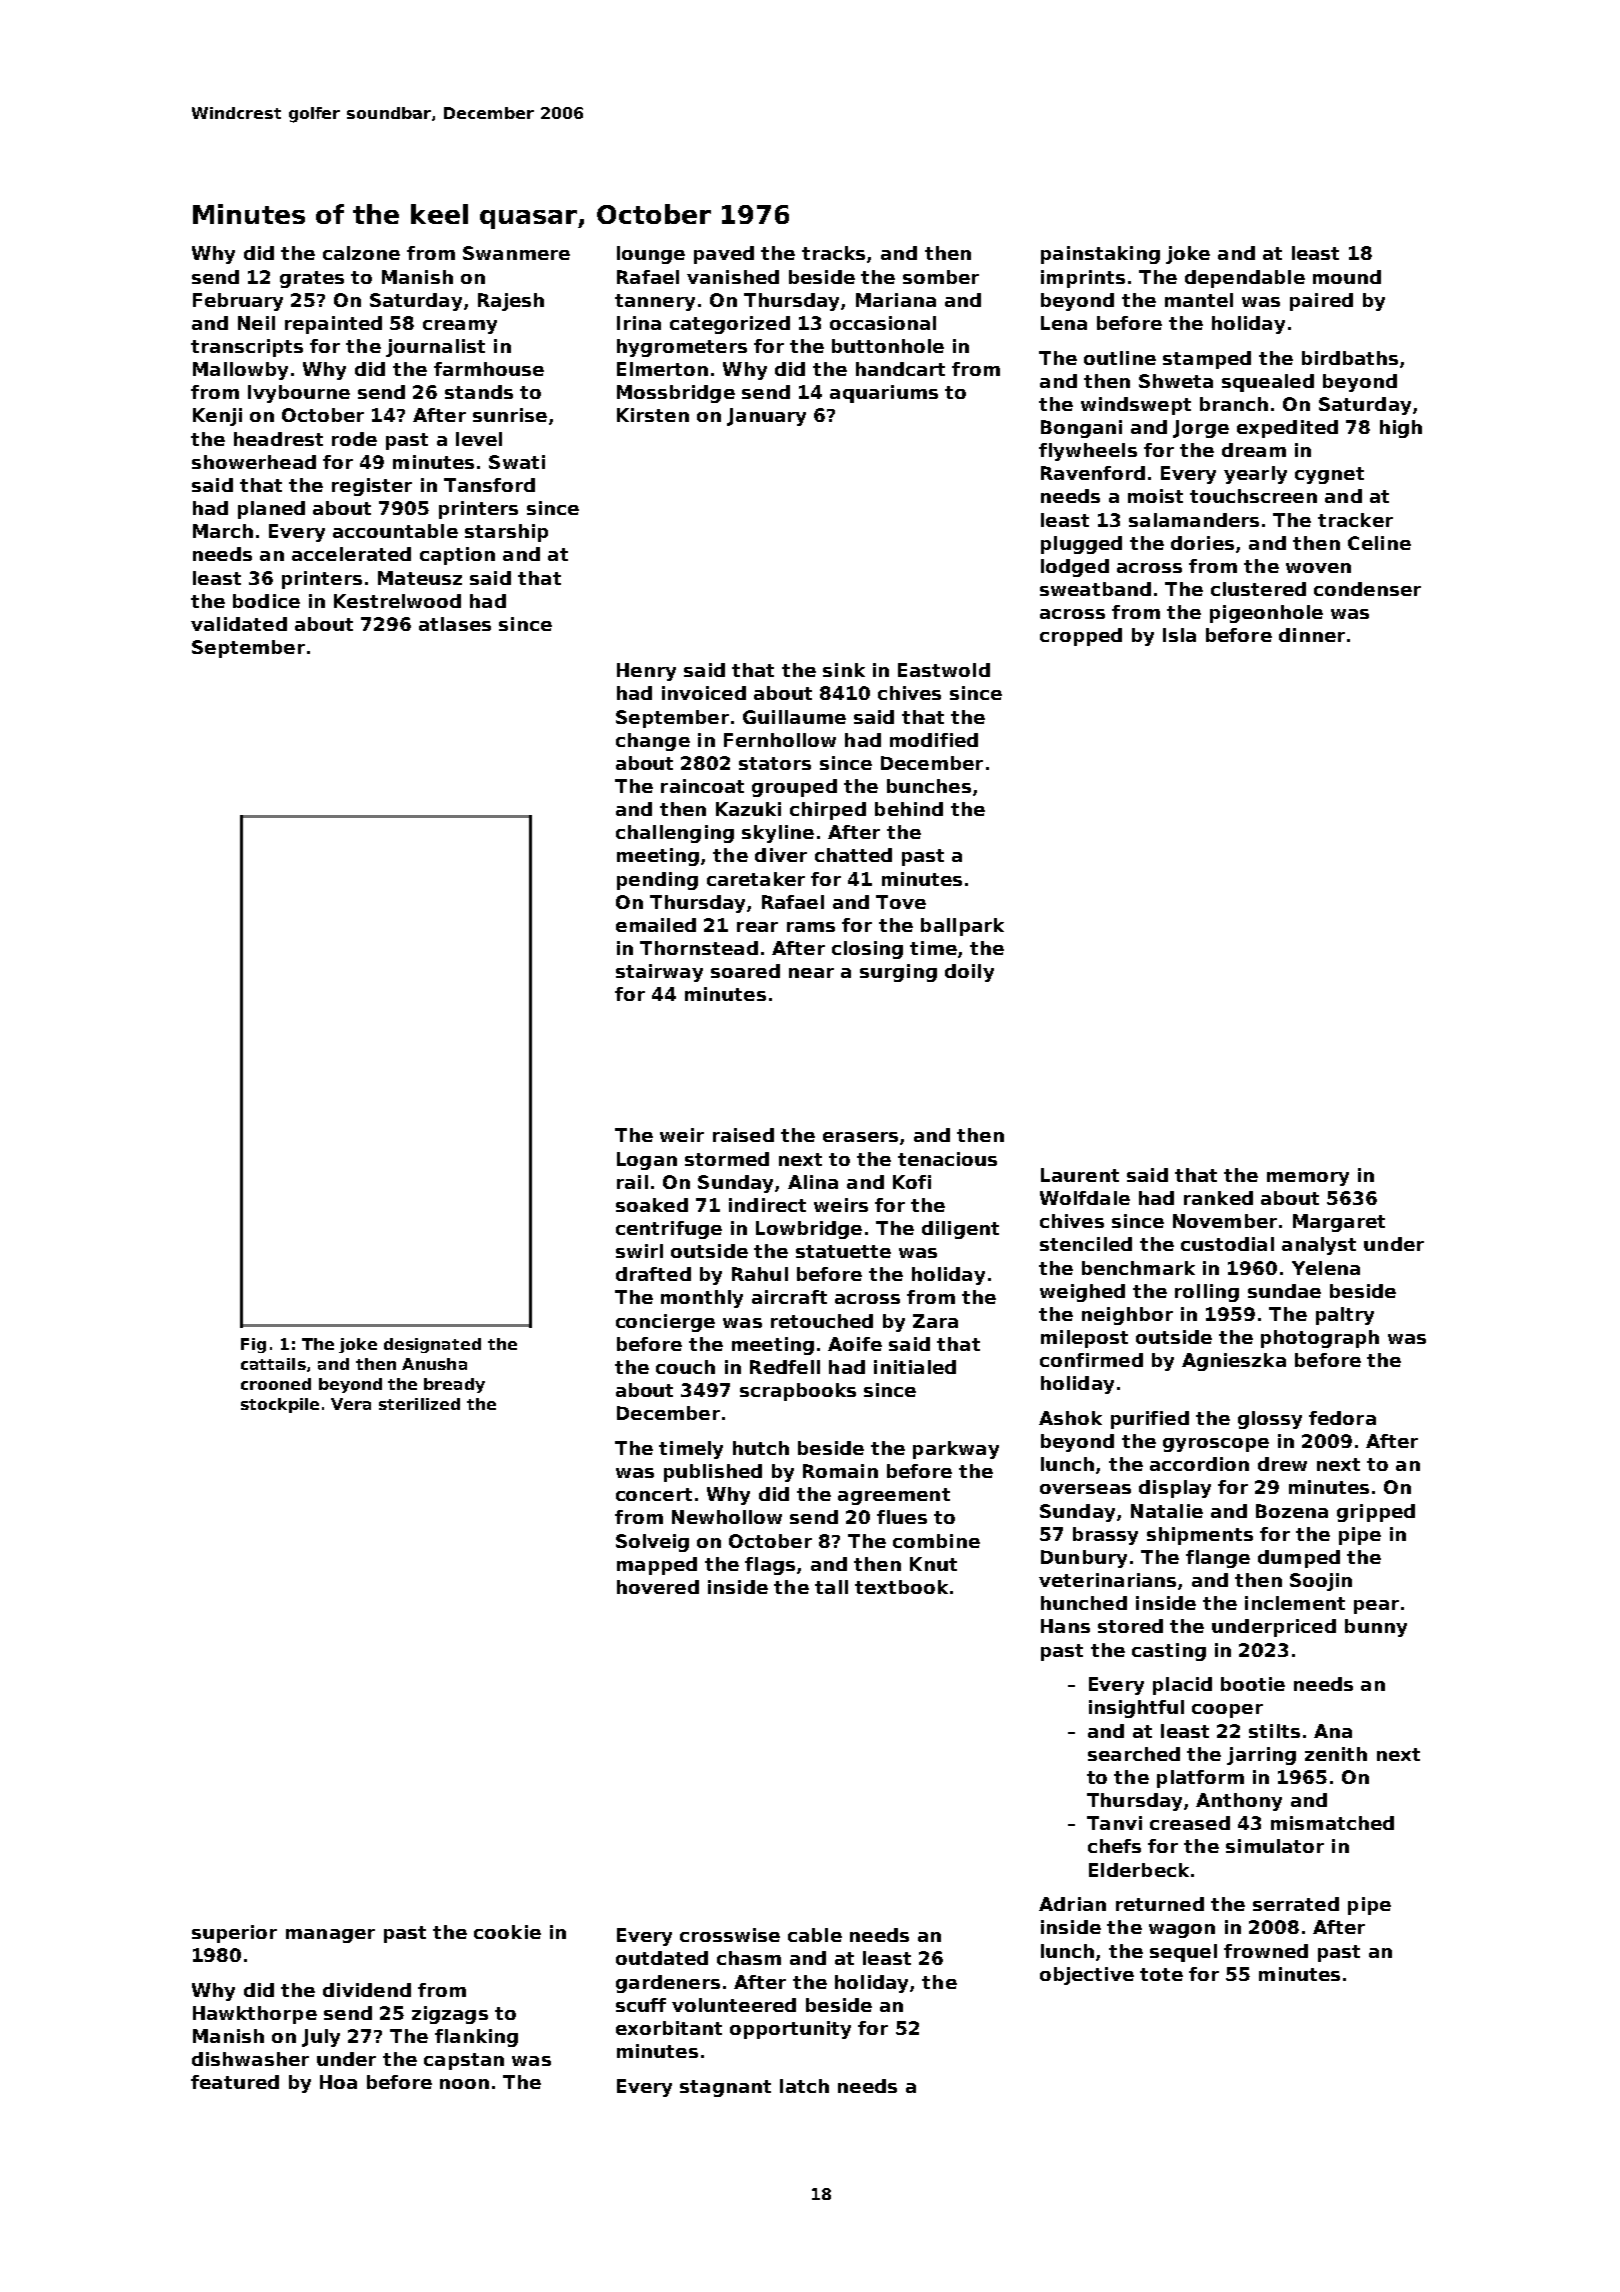  What do you see at coordinates (833, 253) in the document?
I see `tracks` at bounding box center [833, 253].
